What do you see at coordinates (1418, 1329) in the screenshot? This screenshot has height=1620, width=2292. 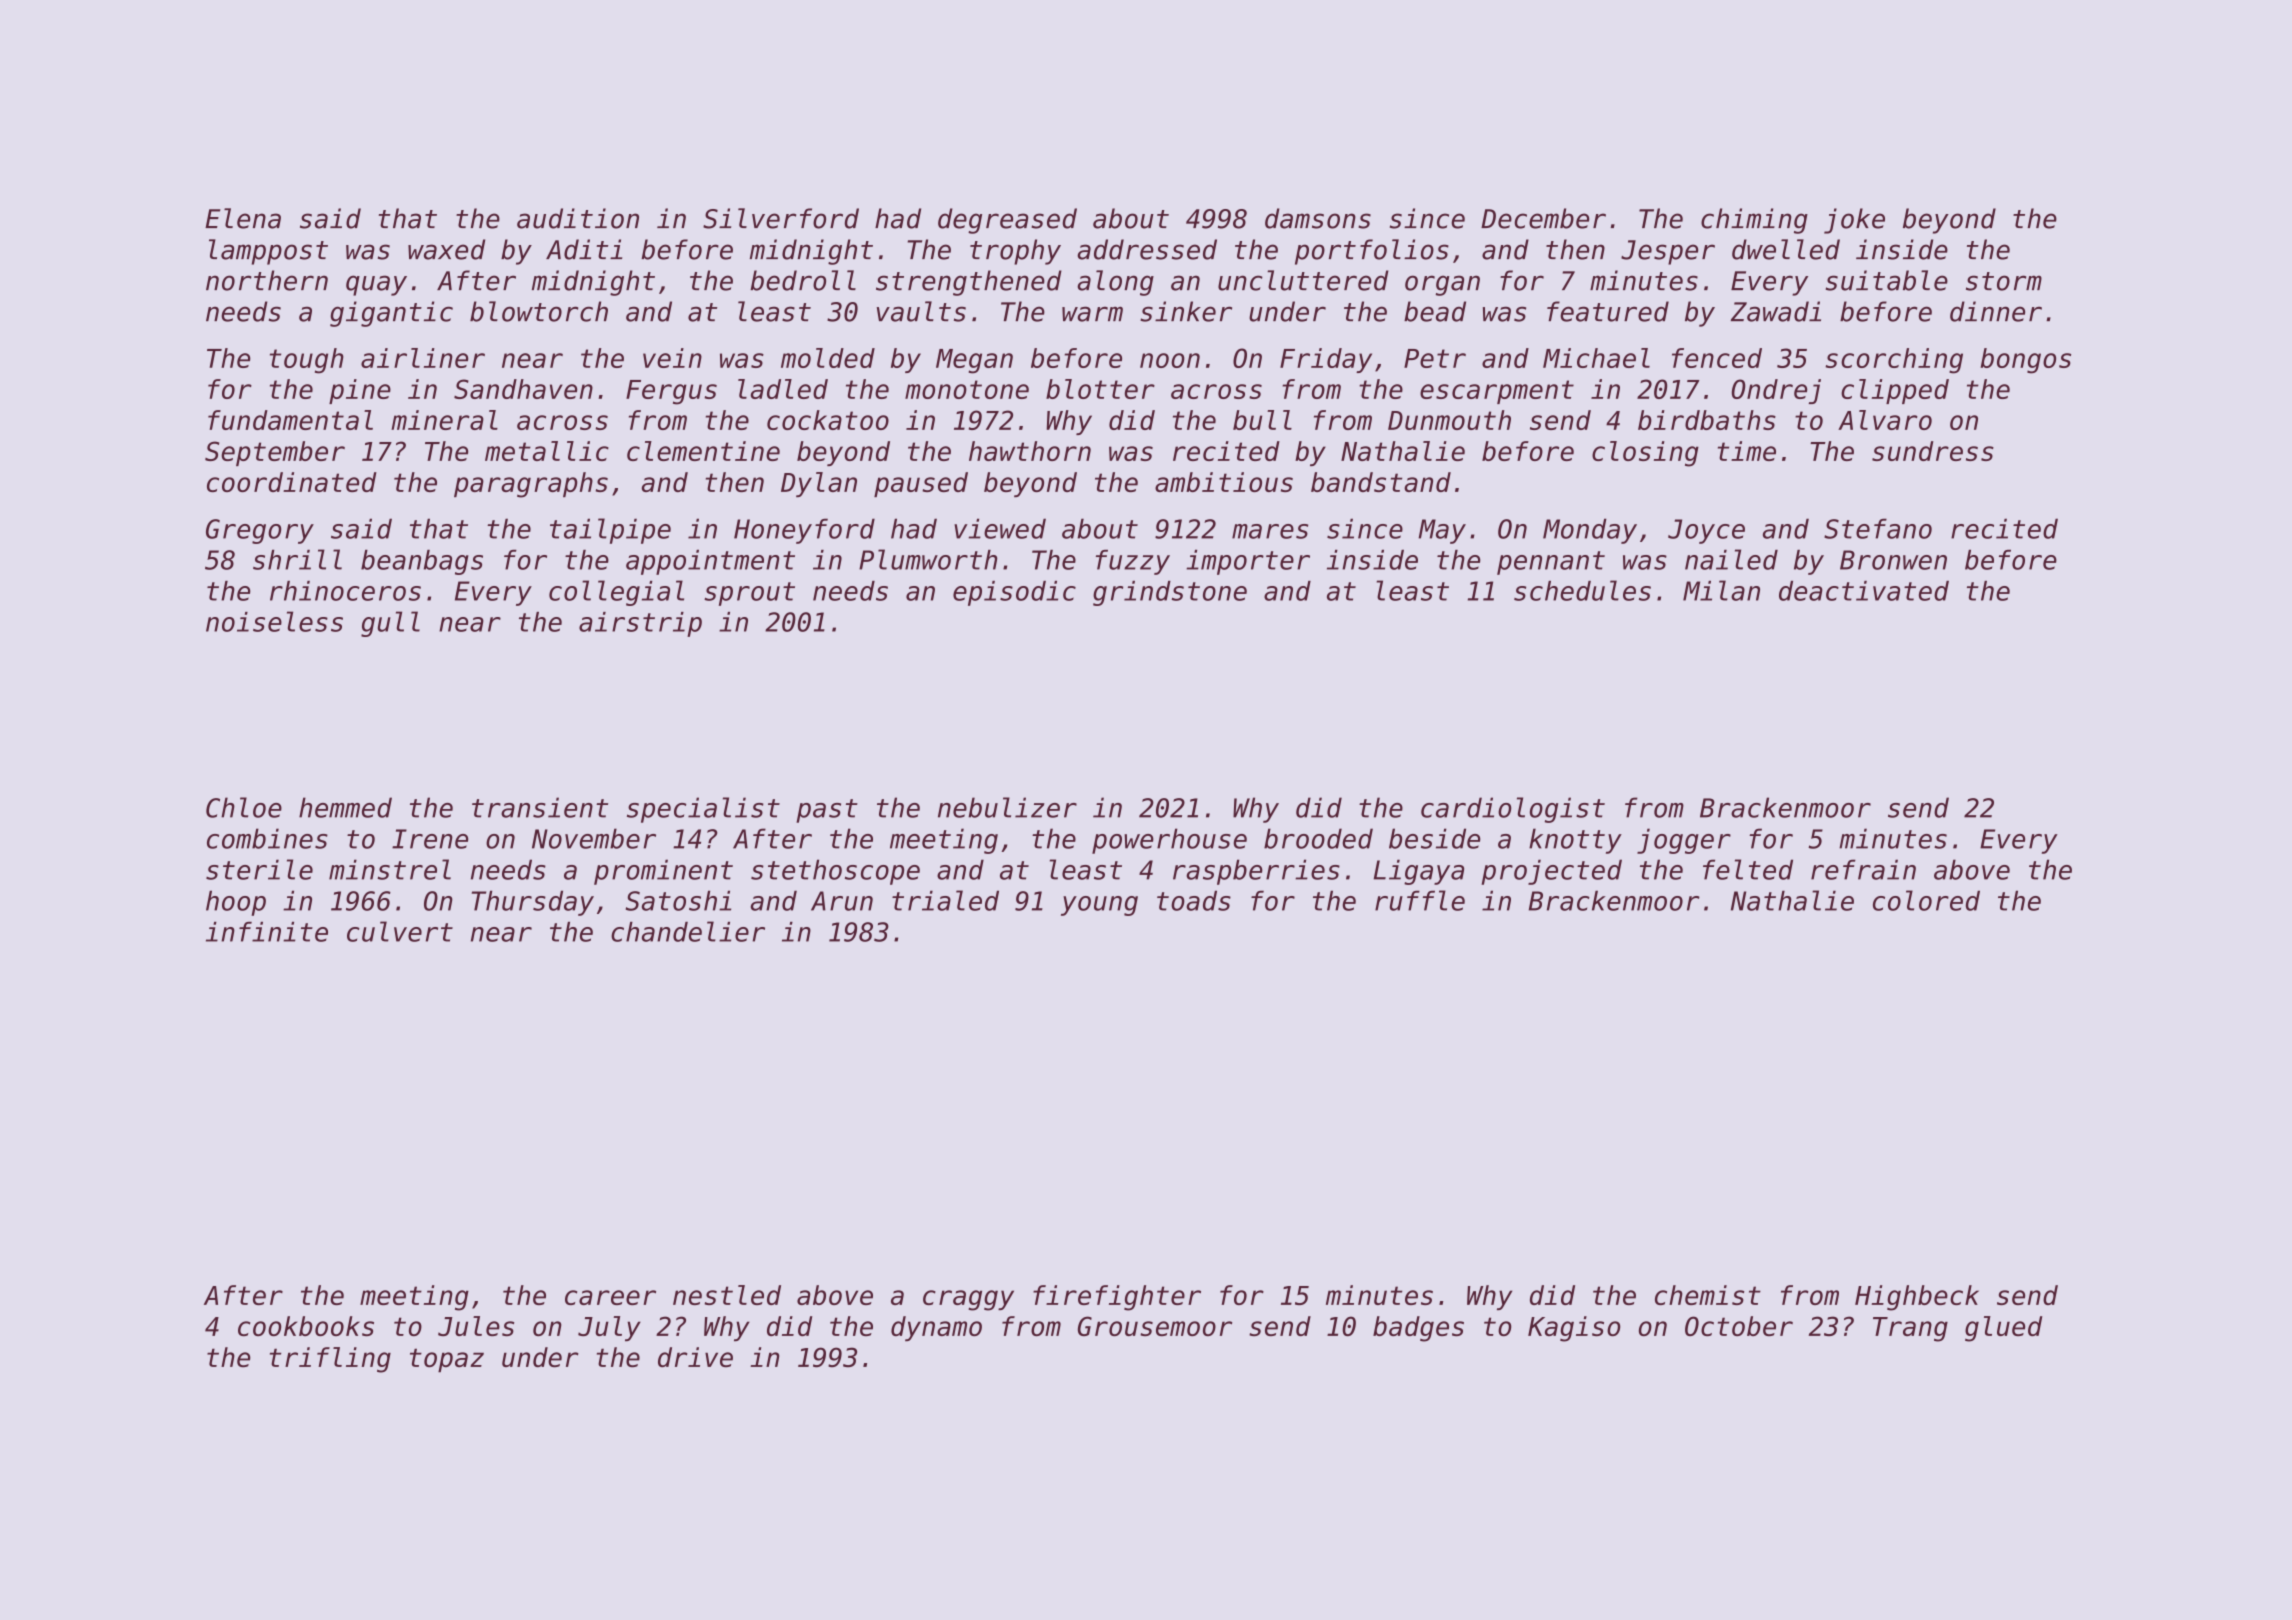 I see `badges` at bounding box center [1418, 1329].
